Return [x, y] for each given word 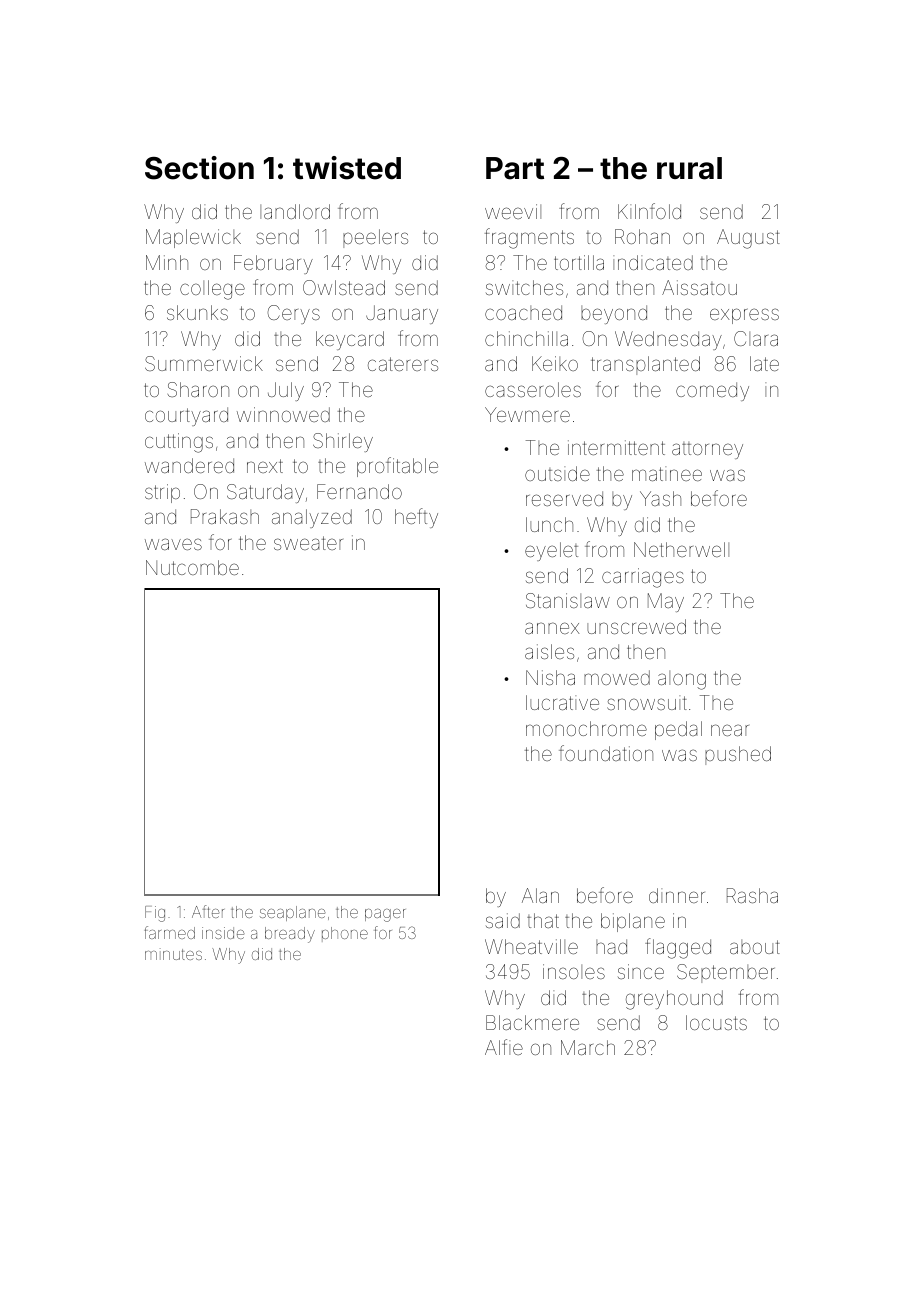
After [208, 911]
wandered [189, 465]
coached [523, 312]
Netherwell [681, 549]
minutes [173, 954]
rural [689, 168]
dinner [677, 895]
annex [552, 628]
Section [199, 168]
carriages [643, 578]
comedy [712, 391]
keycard [350, 340]
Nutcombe [192, 567]
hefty [416, 518]
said [503, 920]
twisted [347, 168]
